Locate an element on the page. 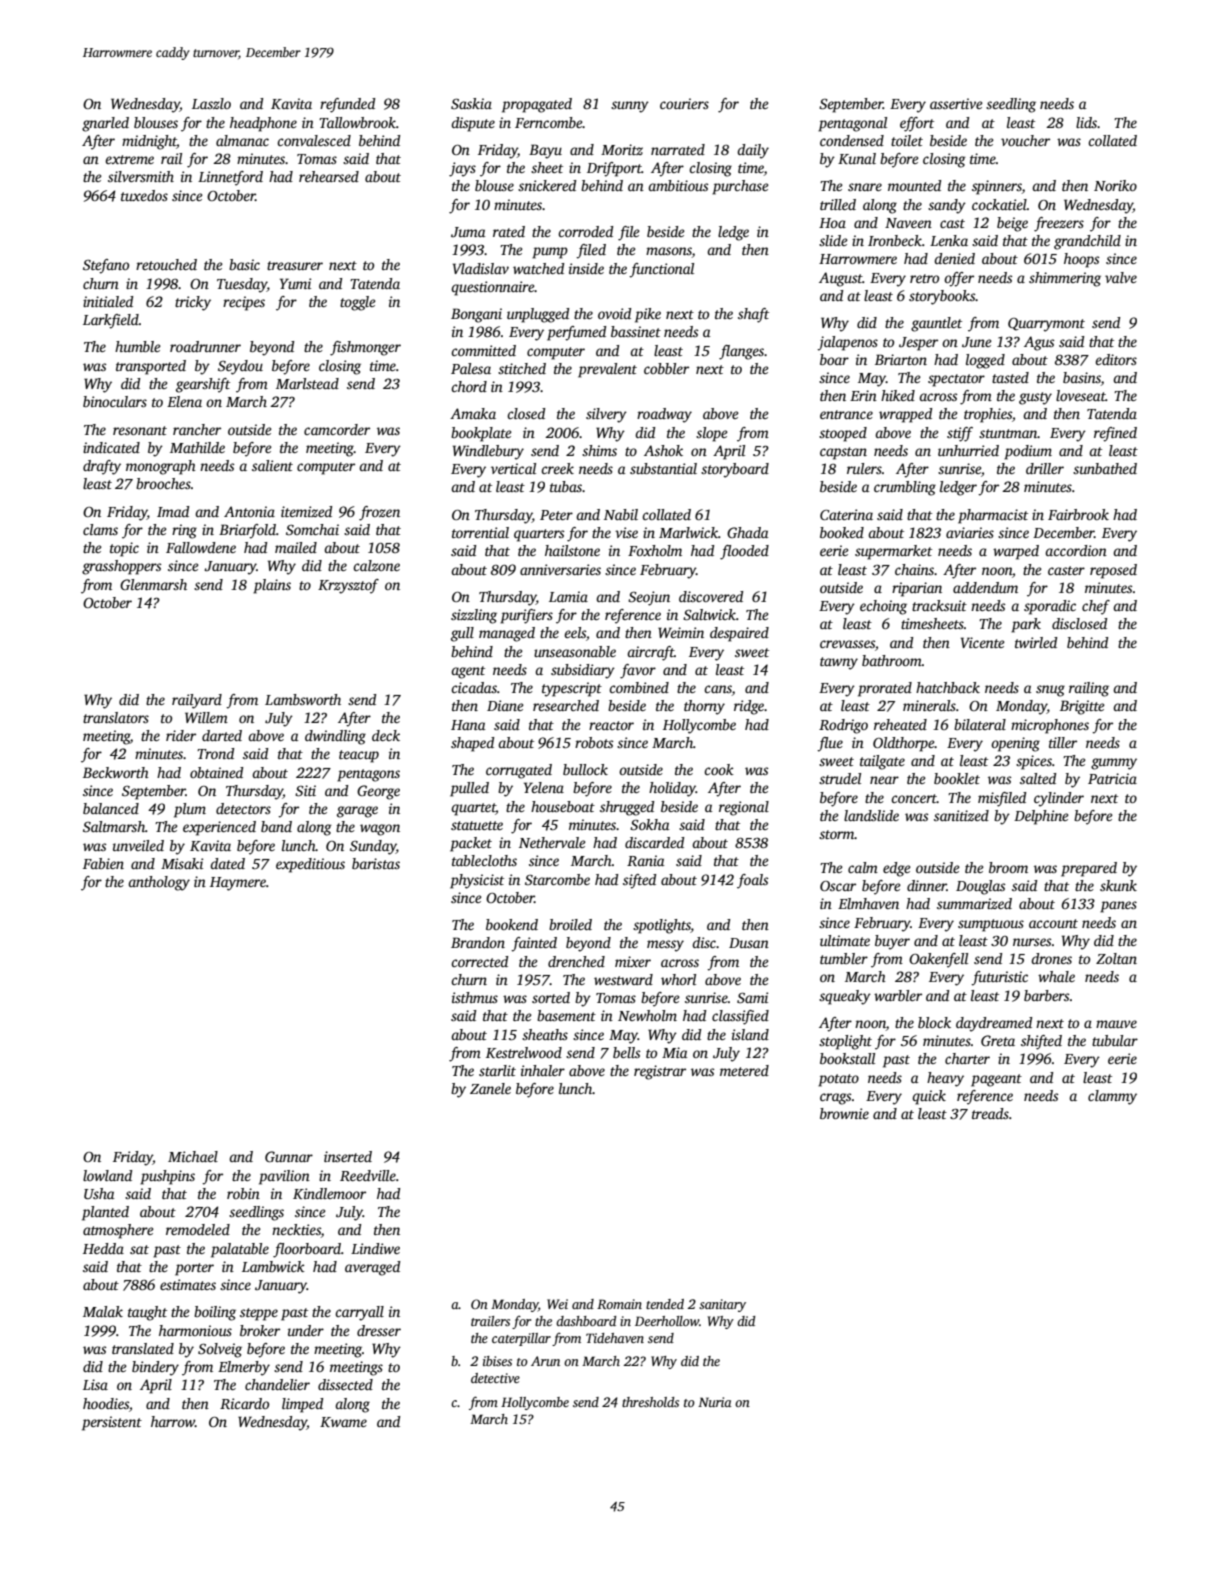  toilet is located at coordinates (907, 140).
